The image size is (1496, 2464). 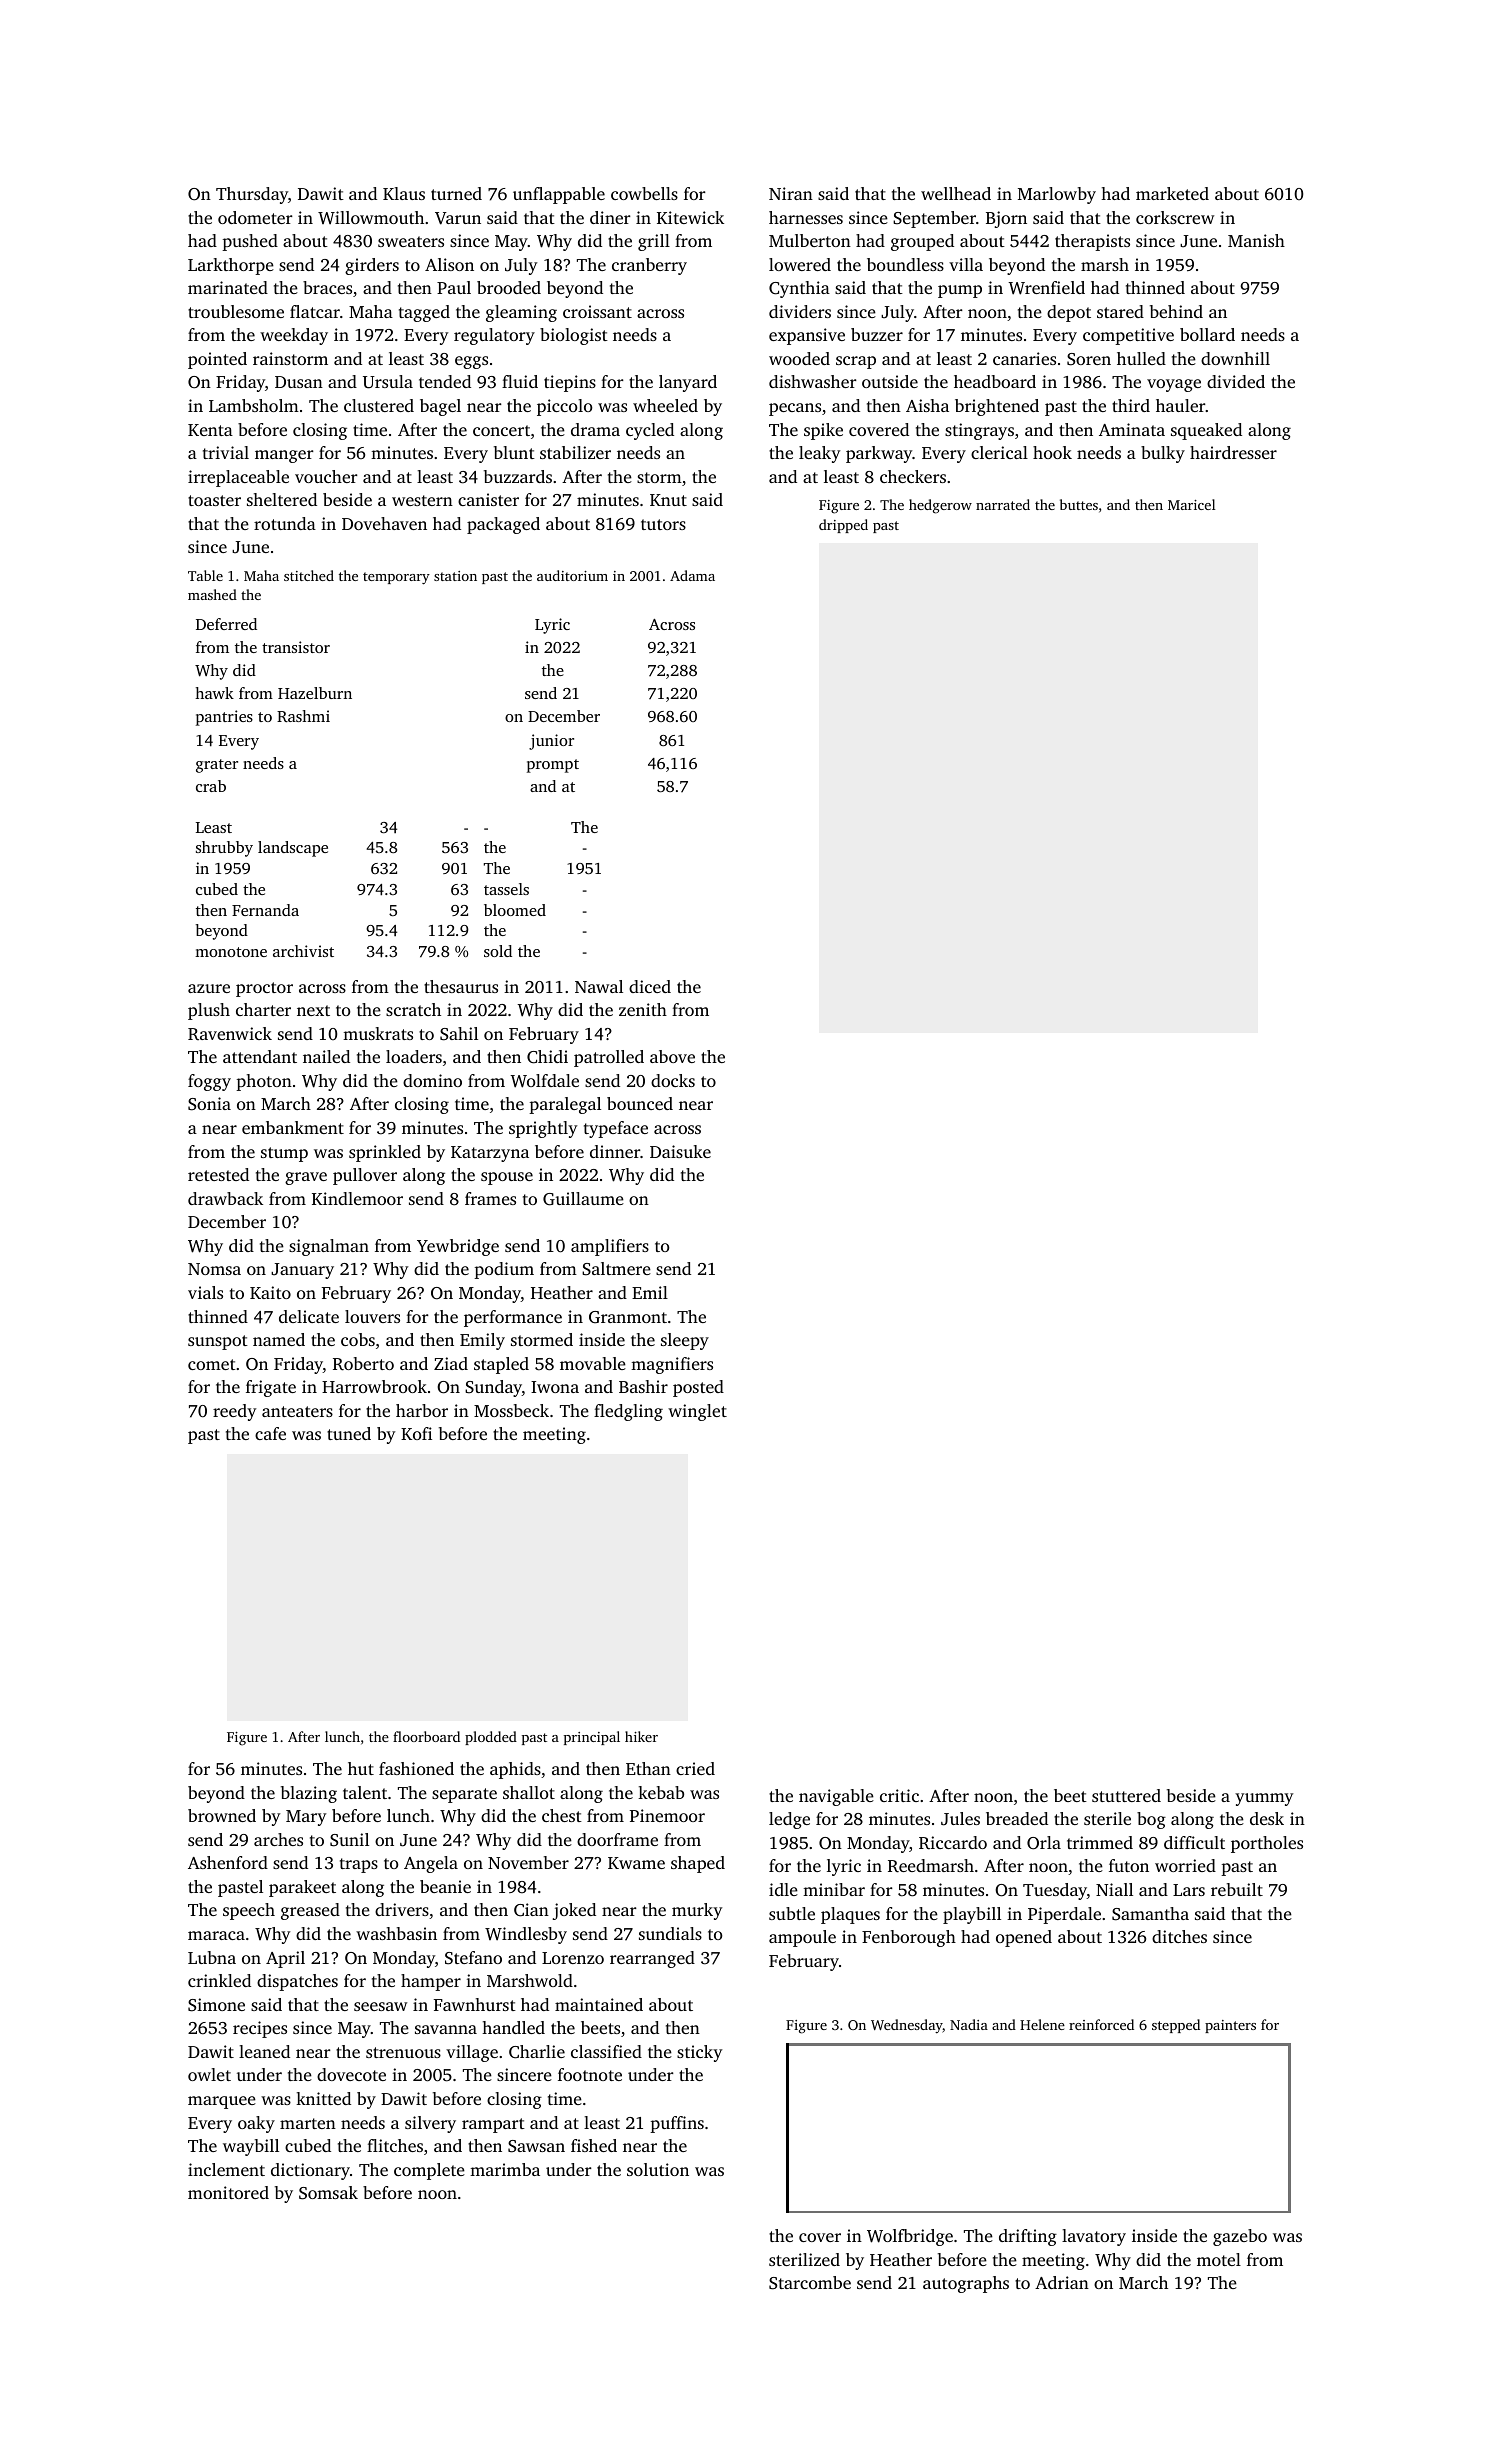 What do you see at coordinates (680, 1151) in the document?
I see `Daisuke` at bounding box center [680, 1151].
